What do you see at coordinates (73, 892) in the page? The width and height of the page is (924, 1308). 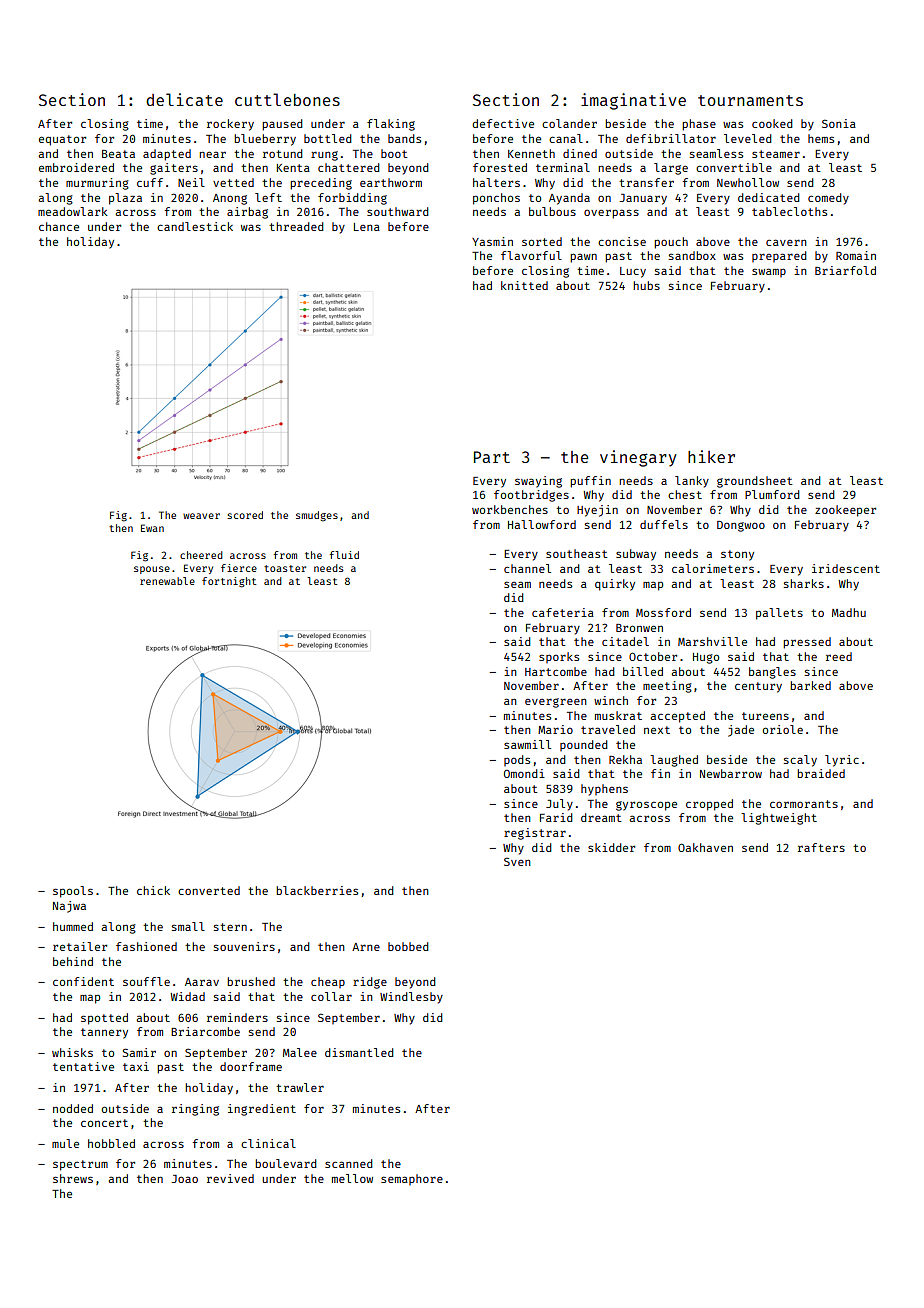 I see `spools` at bounding box center [73, 892].
